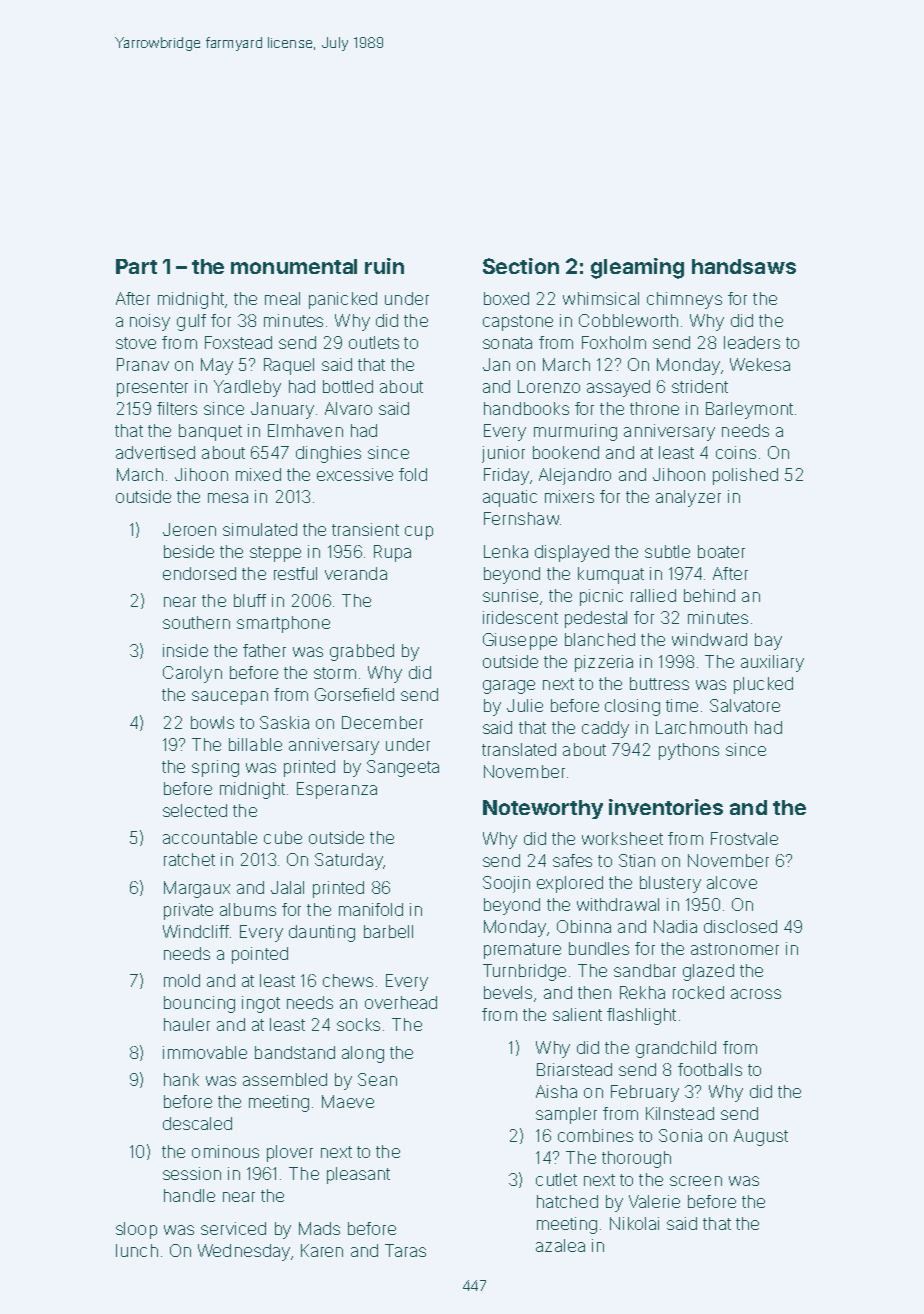 The image size is (924, 1314). Describe the element at coordinates (181, 1079) in the document. I see `hank` at that location.
